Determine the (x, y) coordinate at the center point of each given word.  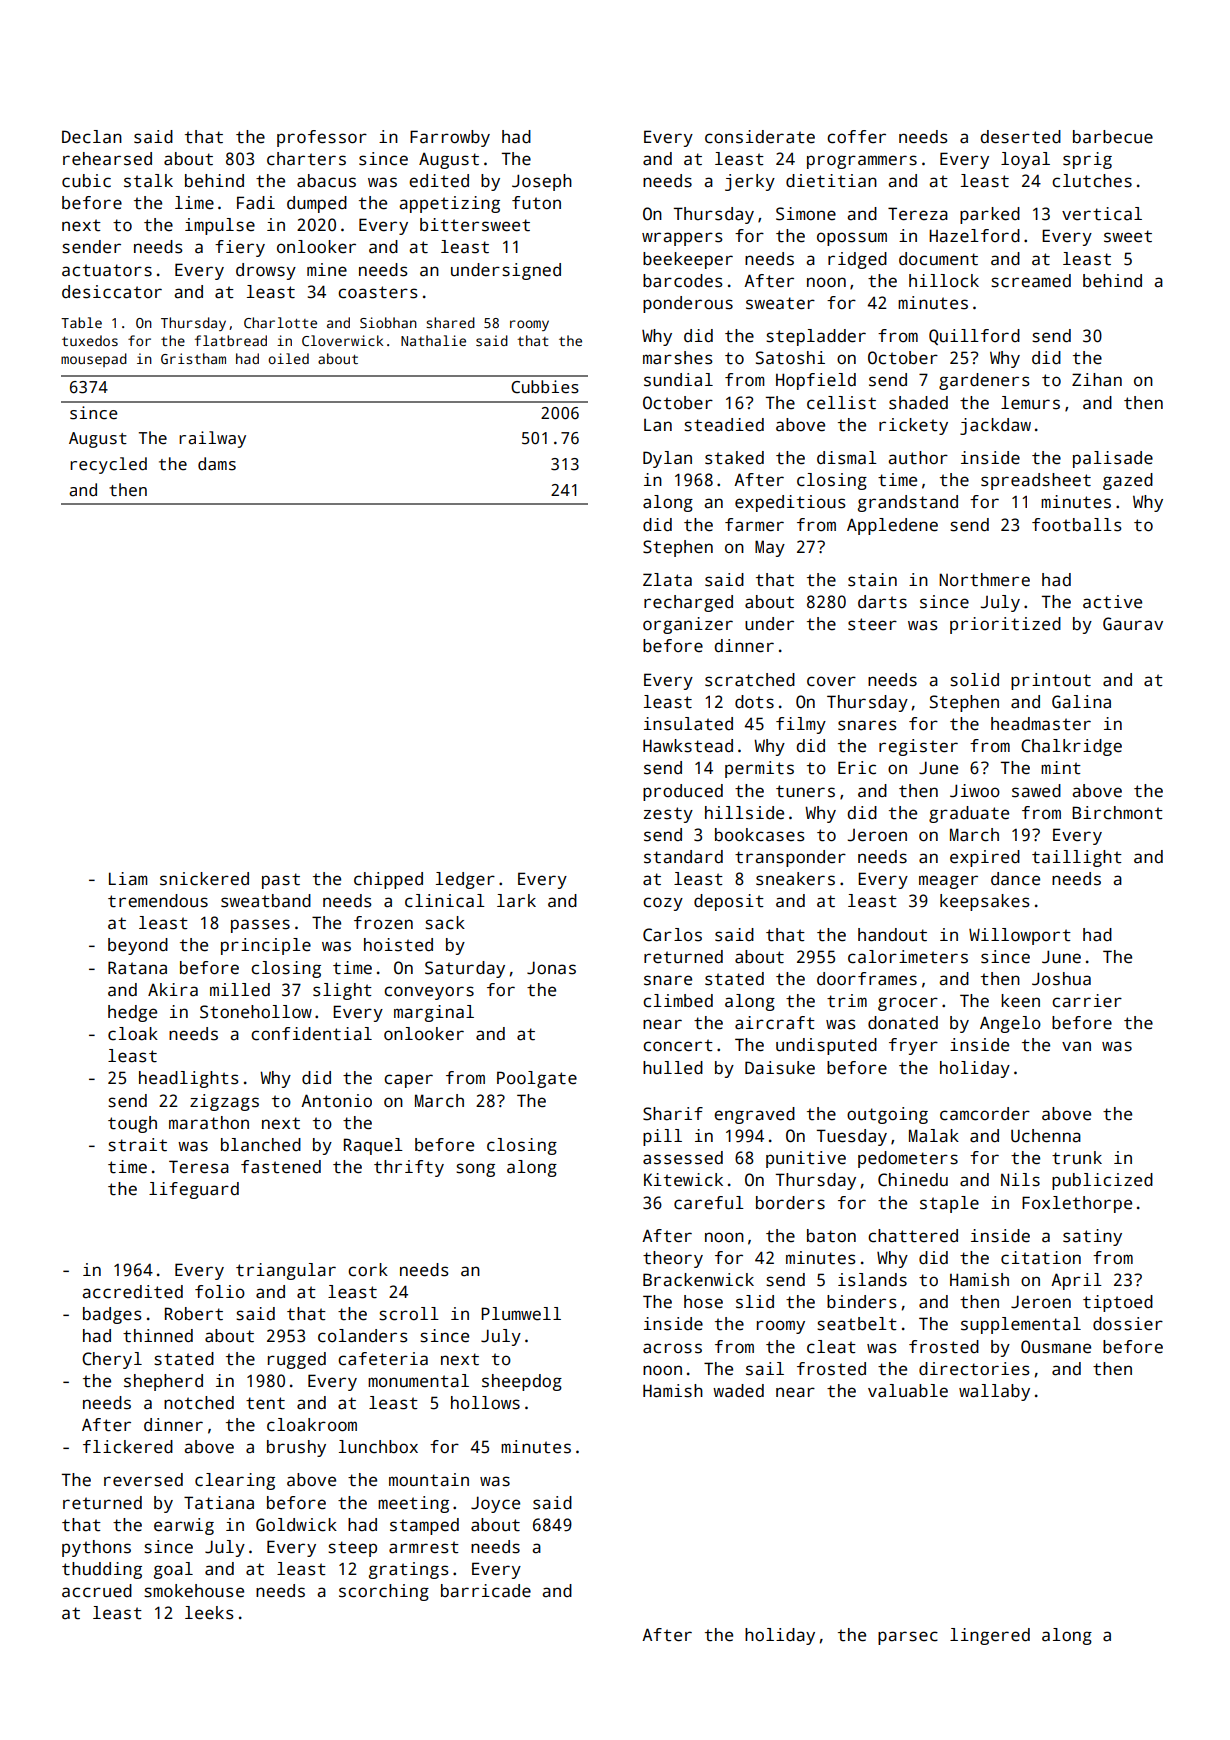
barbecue (1113, 137)
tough (132, 1124)
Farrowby (450, 138)
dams (217, 464)
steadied (724, 425)
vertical (1102, 214)
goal (173, 1570)
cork (368, 1270)
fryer (913, 1046)
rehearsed (107, 159)
